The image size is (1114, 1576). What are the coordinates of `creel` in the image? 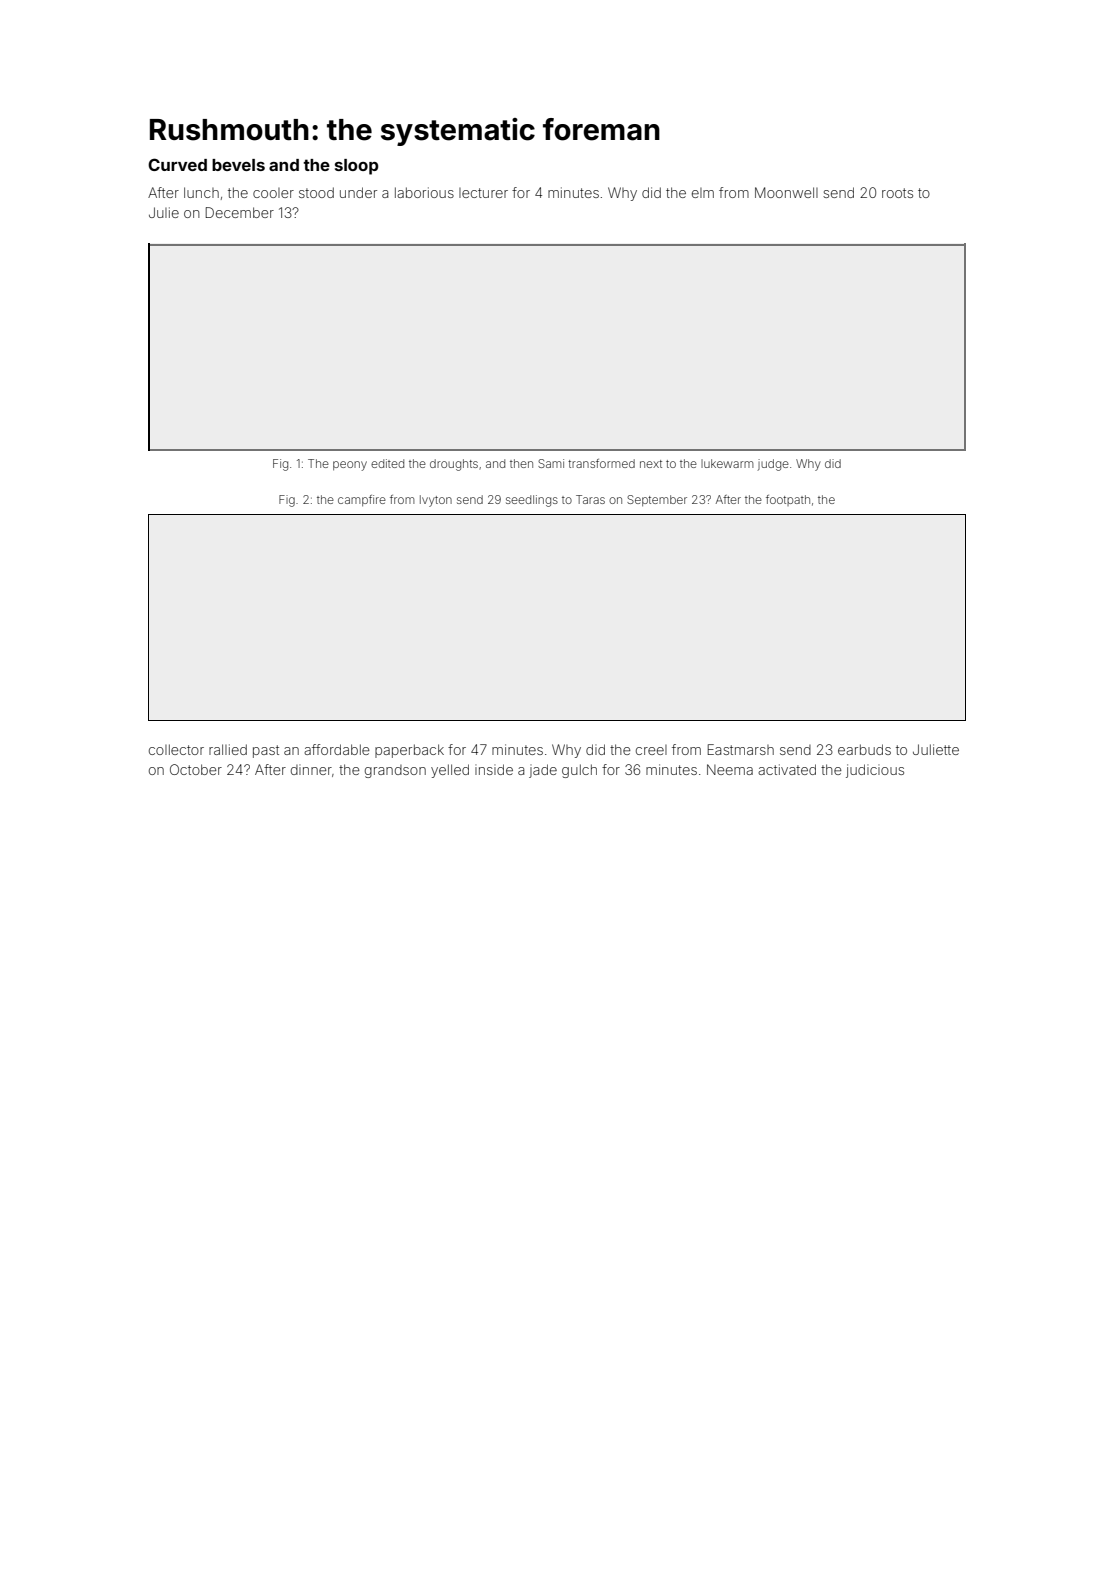 It's located at (651, 750).
